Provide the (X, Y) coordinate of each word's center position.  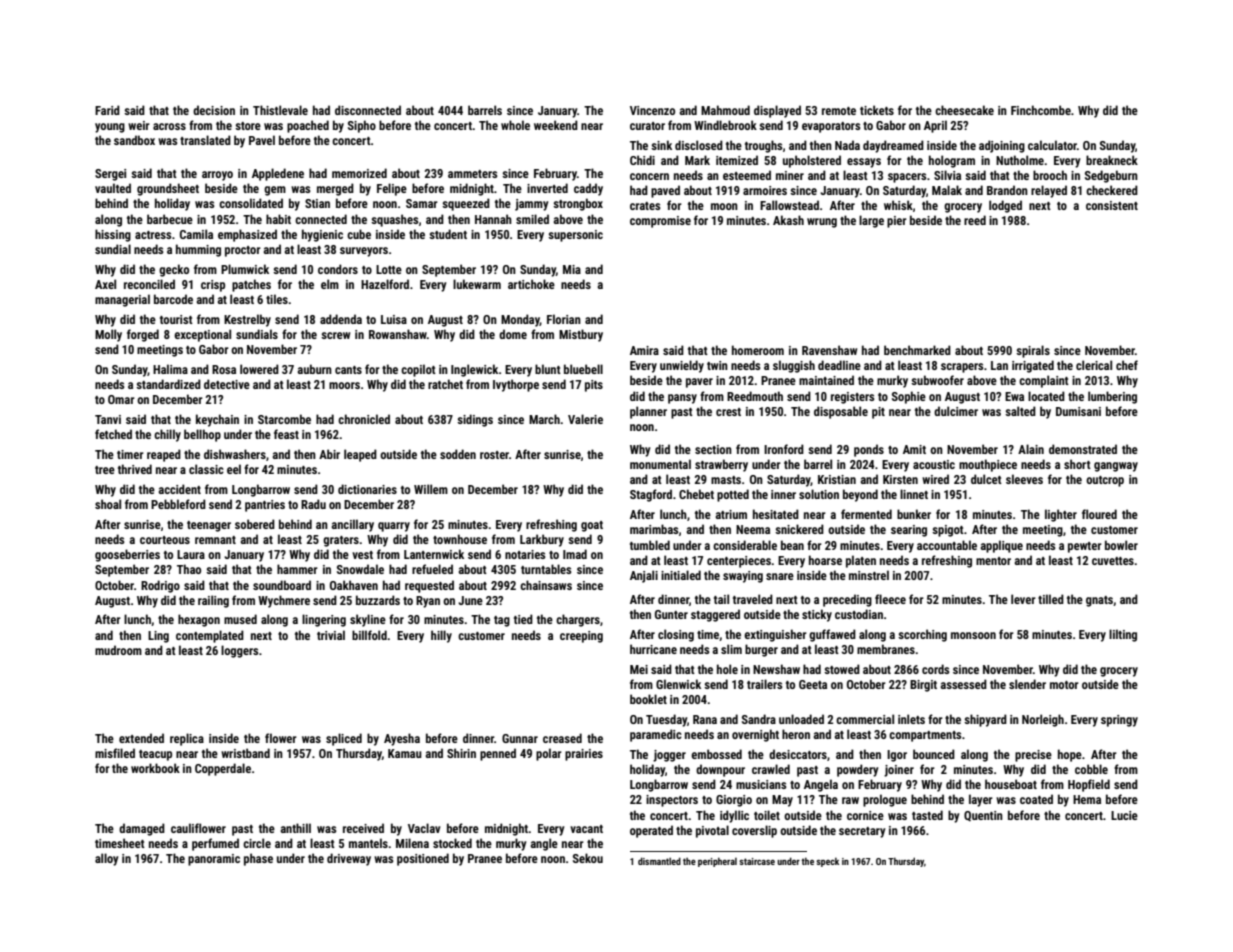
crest (728, 412)
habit (278, 219)
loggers (239, 651)
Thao (189, 569)
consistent (1112, 205)
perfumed (215, 844)
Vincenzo (652, 110)
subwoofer (937, 380)
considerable (745, 545)
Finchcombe (1041, 110)
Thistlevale (280, 110)
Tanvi (108, 419)
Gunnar (520, 738)
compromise (660, 222)
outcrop (1105, 481)
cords (935, 669)
